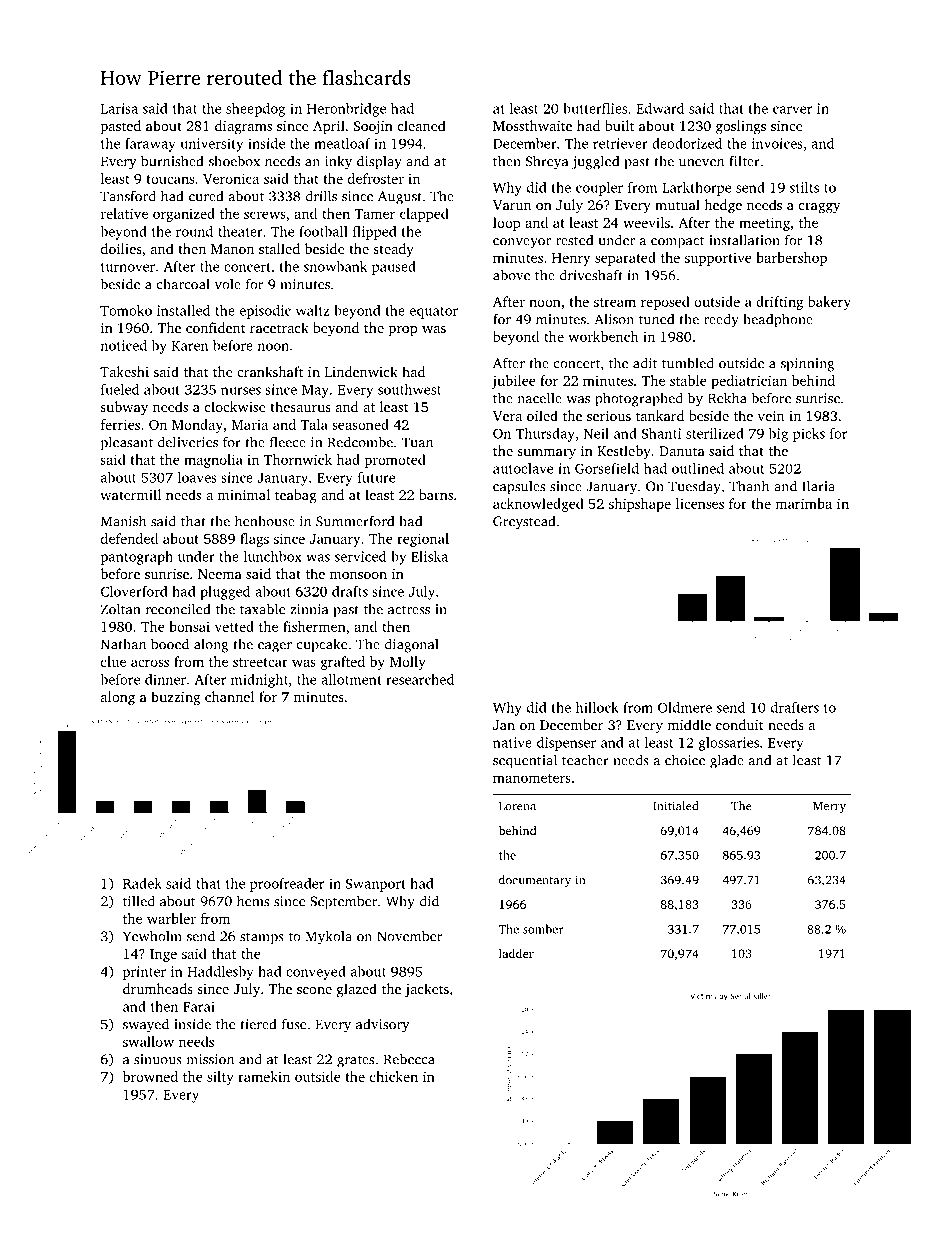  Describe the element at coordinates (660, 108) in the document. I see `Edward` at that location.
